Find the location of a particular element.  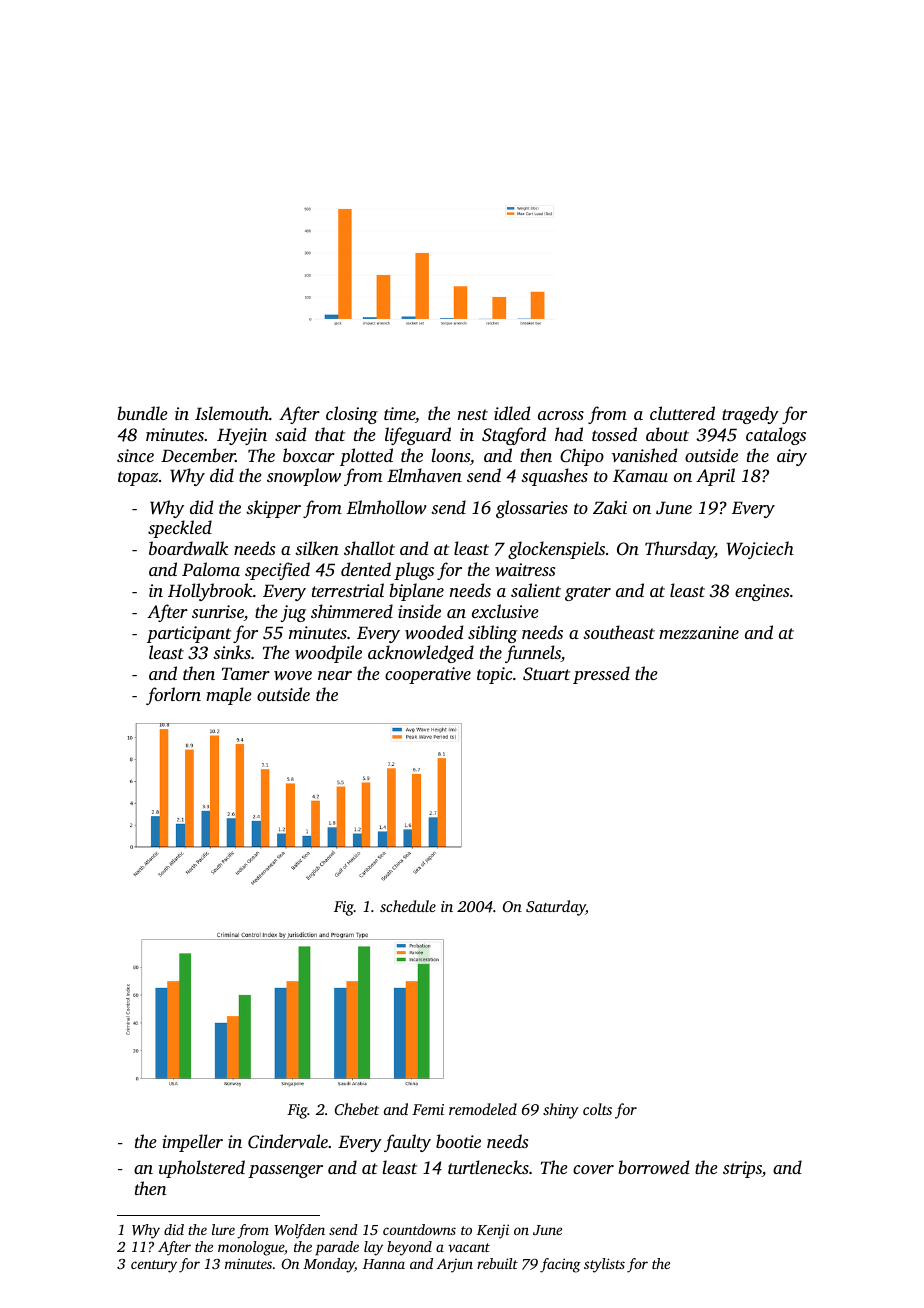

cluttered is located at coordinates (682, 413).
